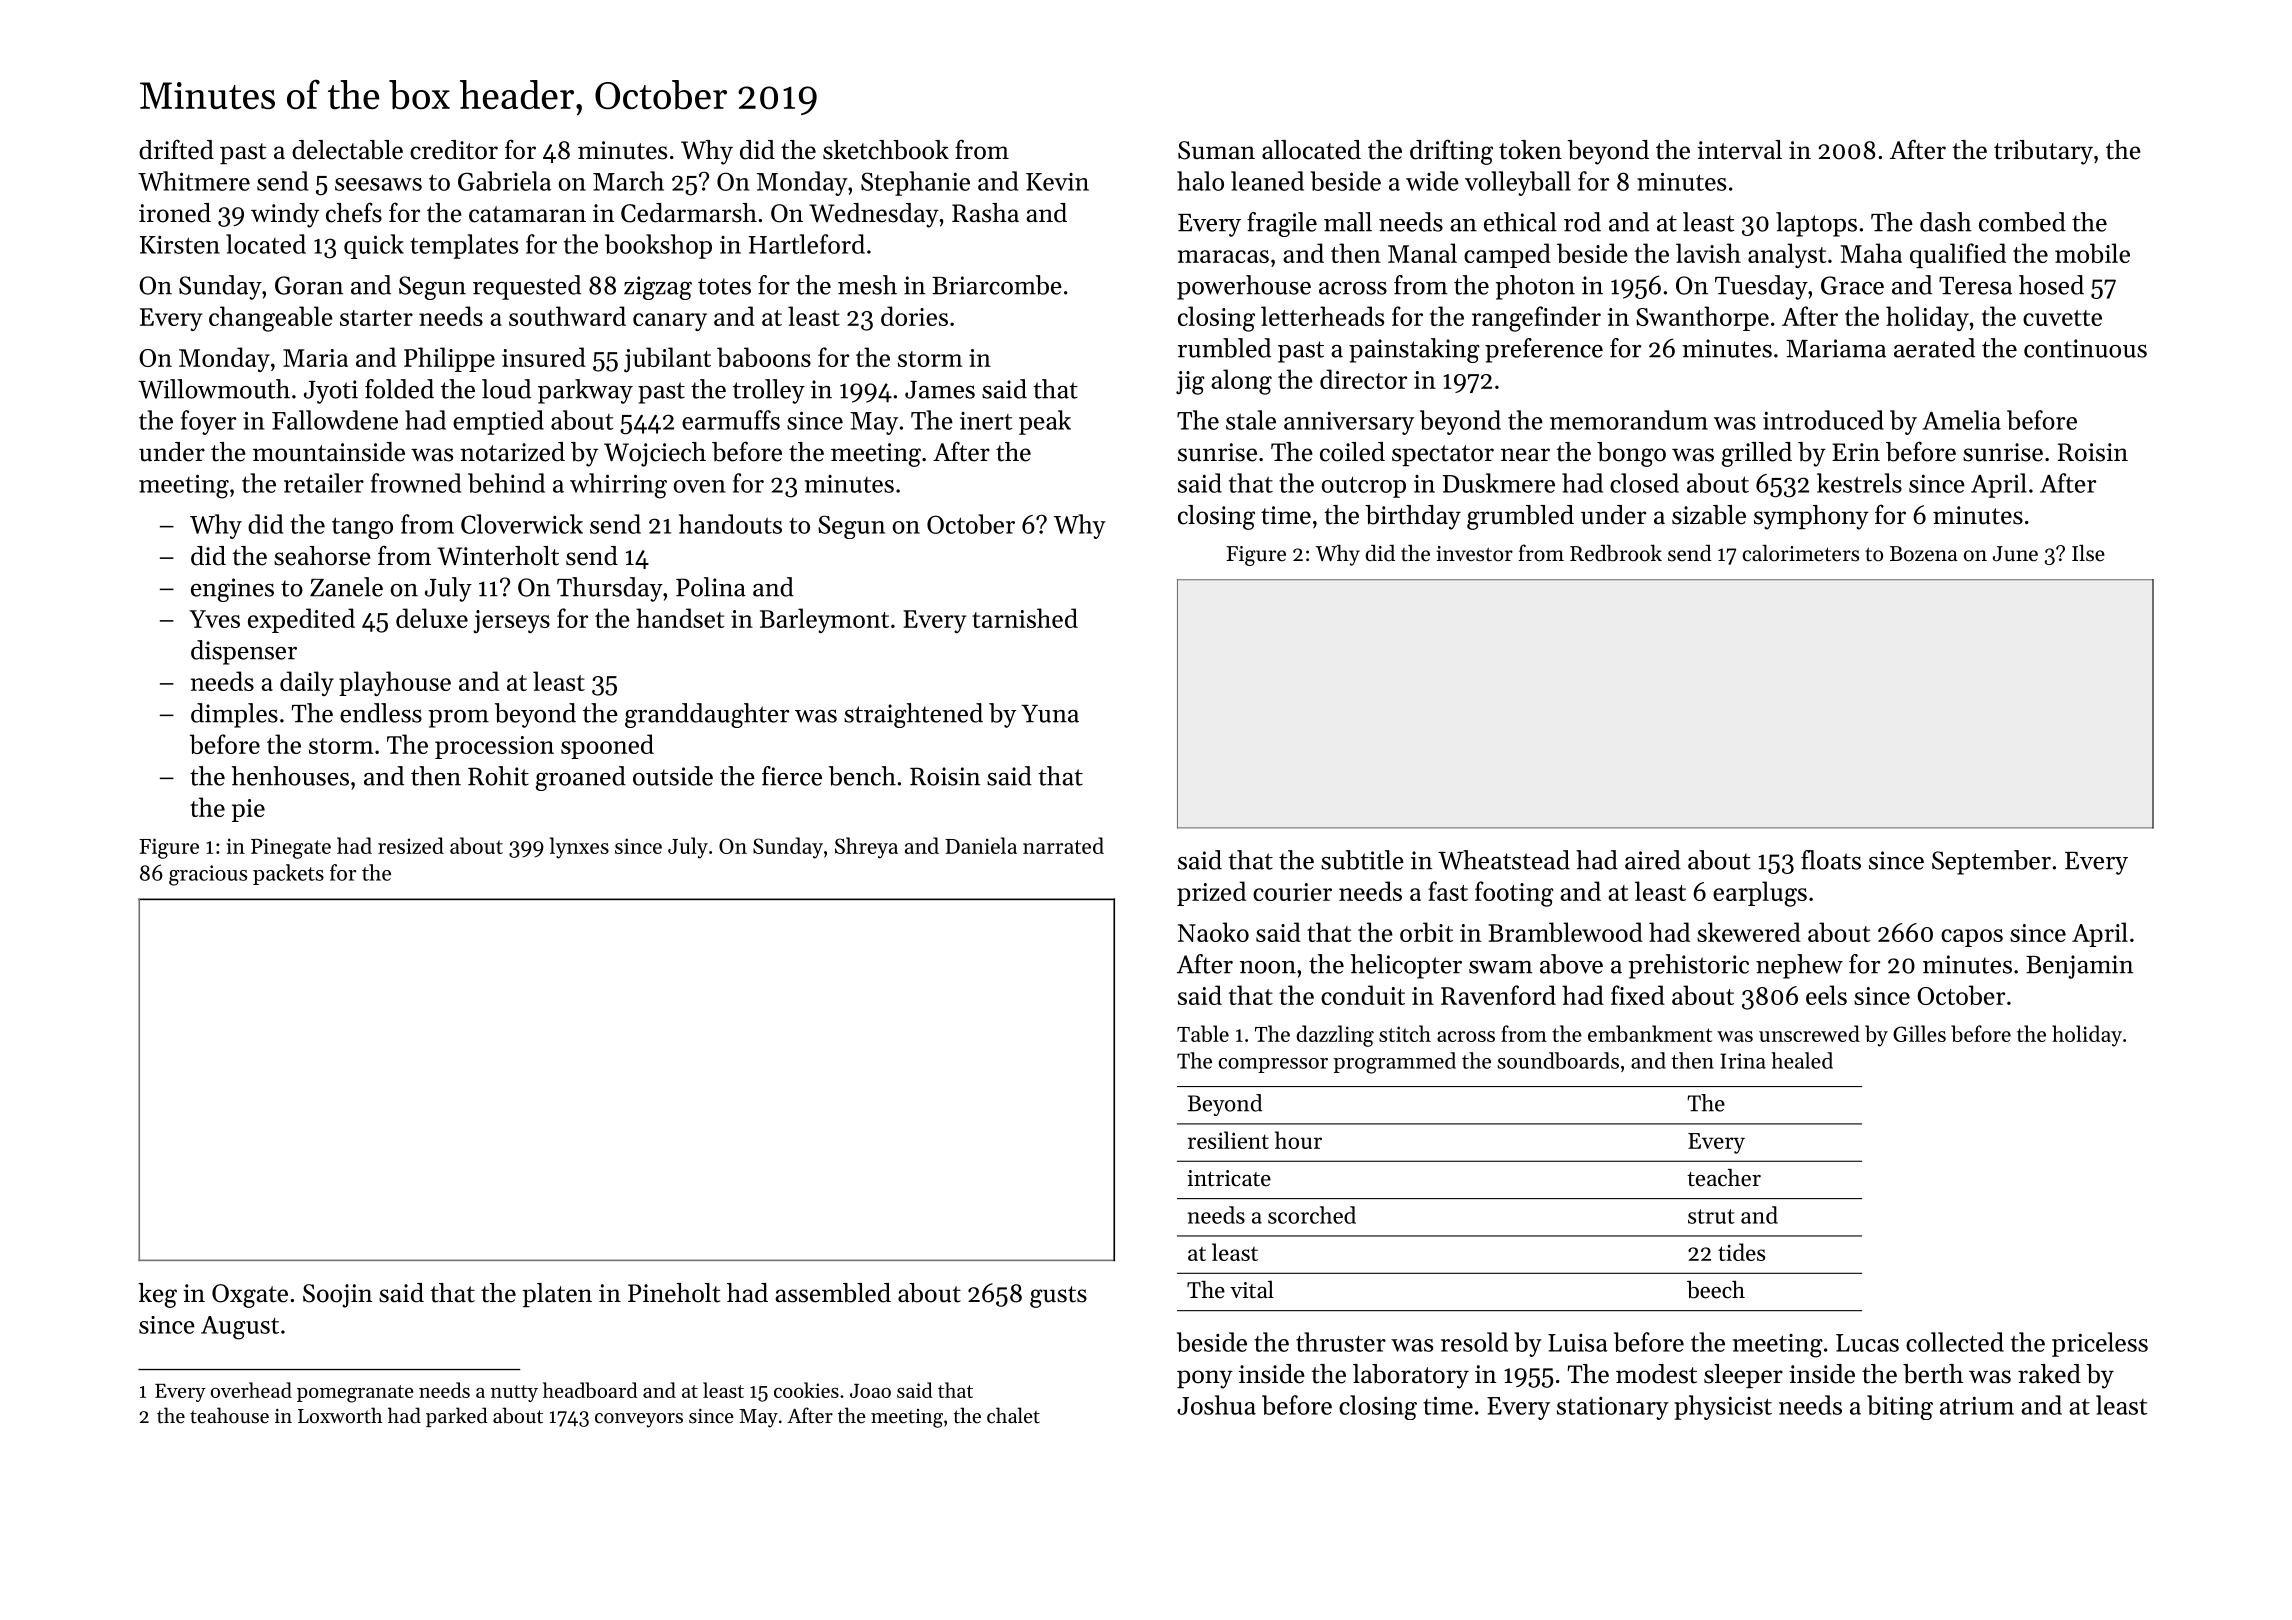 The image size is (2292, 1620). What do you see at coordinates (1991, 862) in the image?
I see `September` at bounding box center [1991, 862].
